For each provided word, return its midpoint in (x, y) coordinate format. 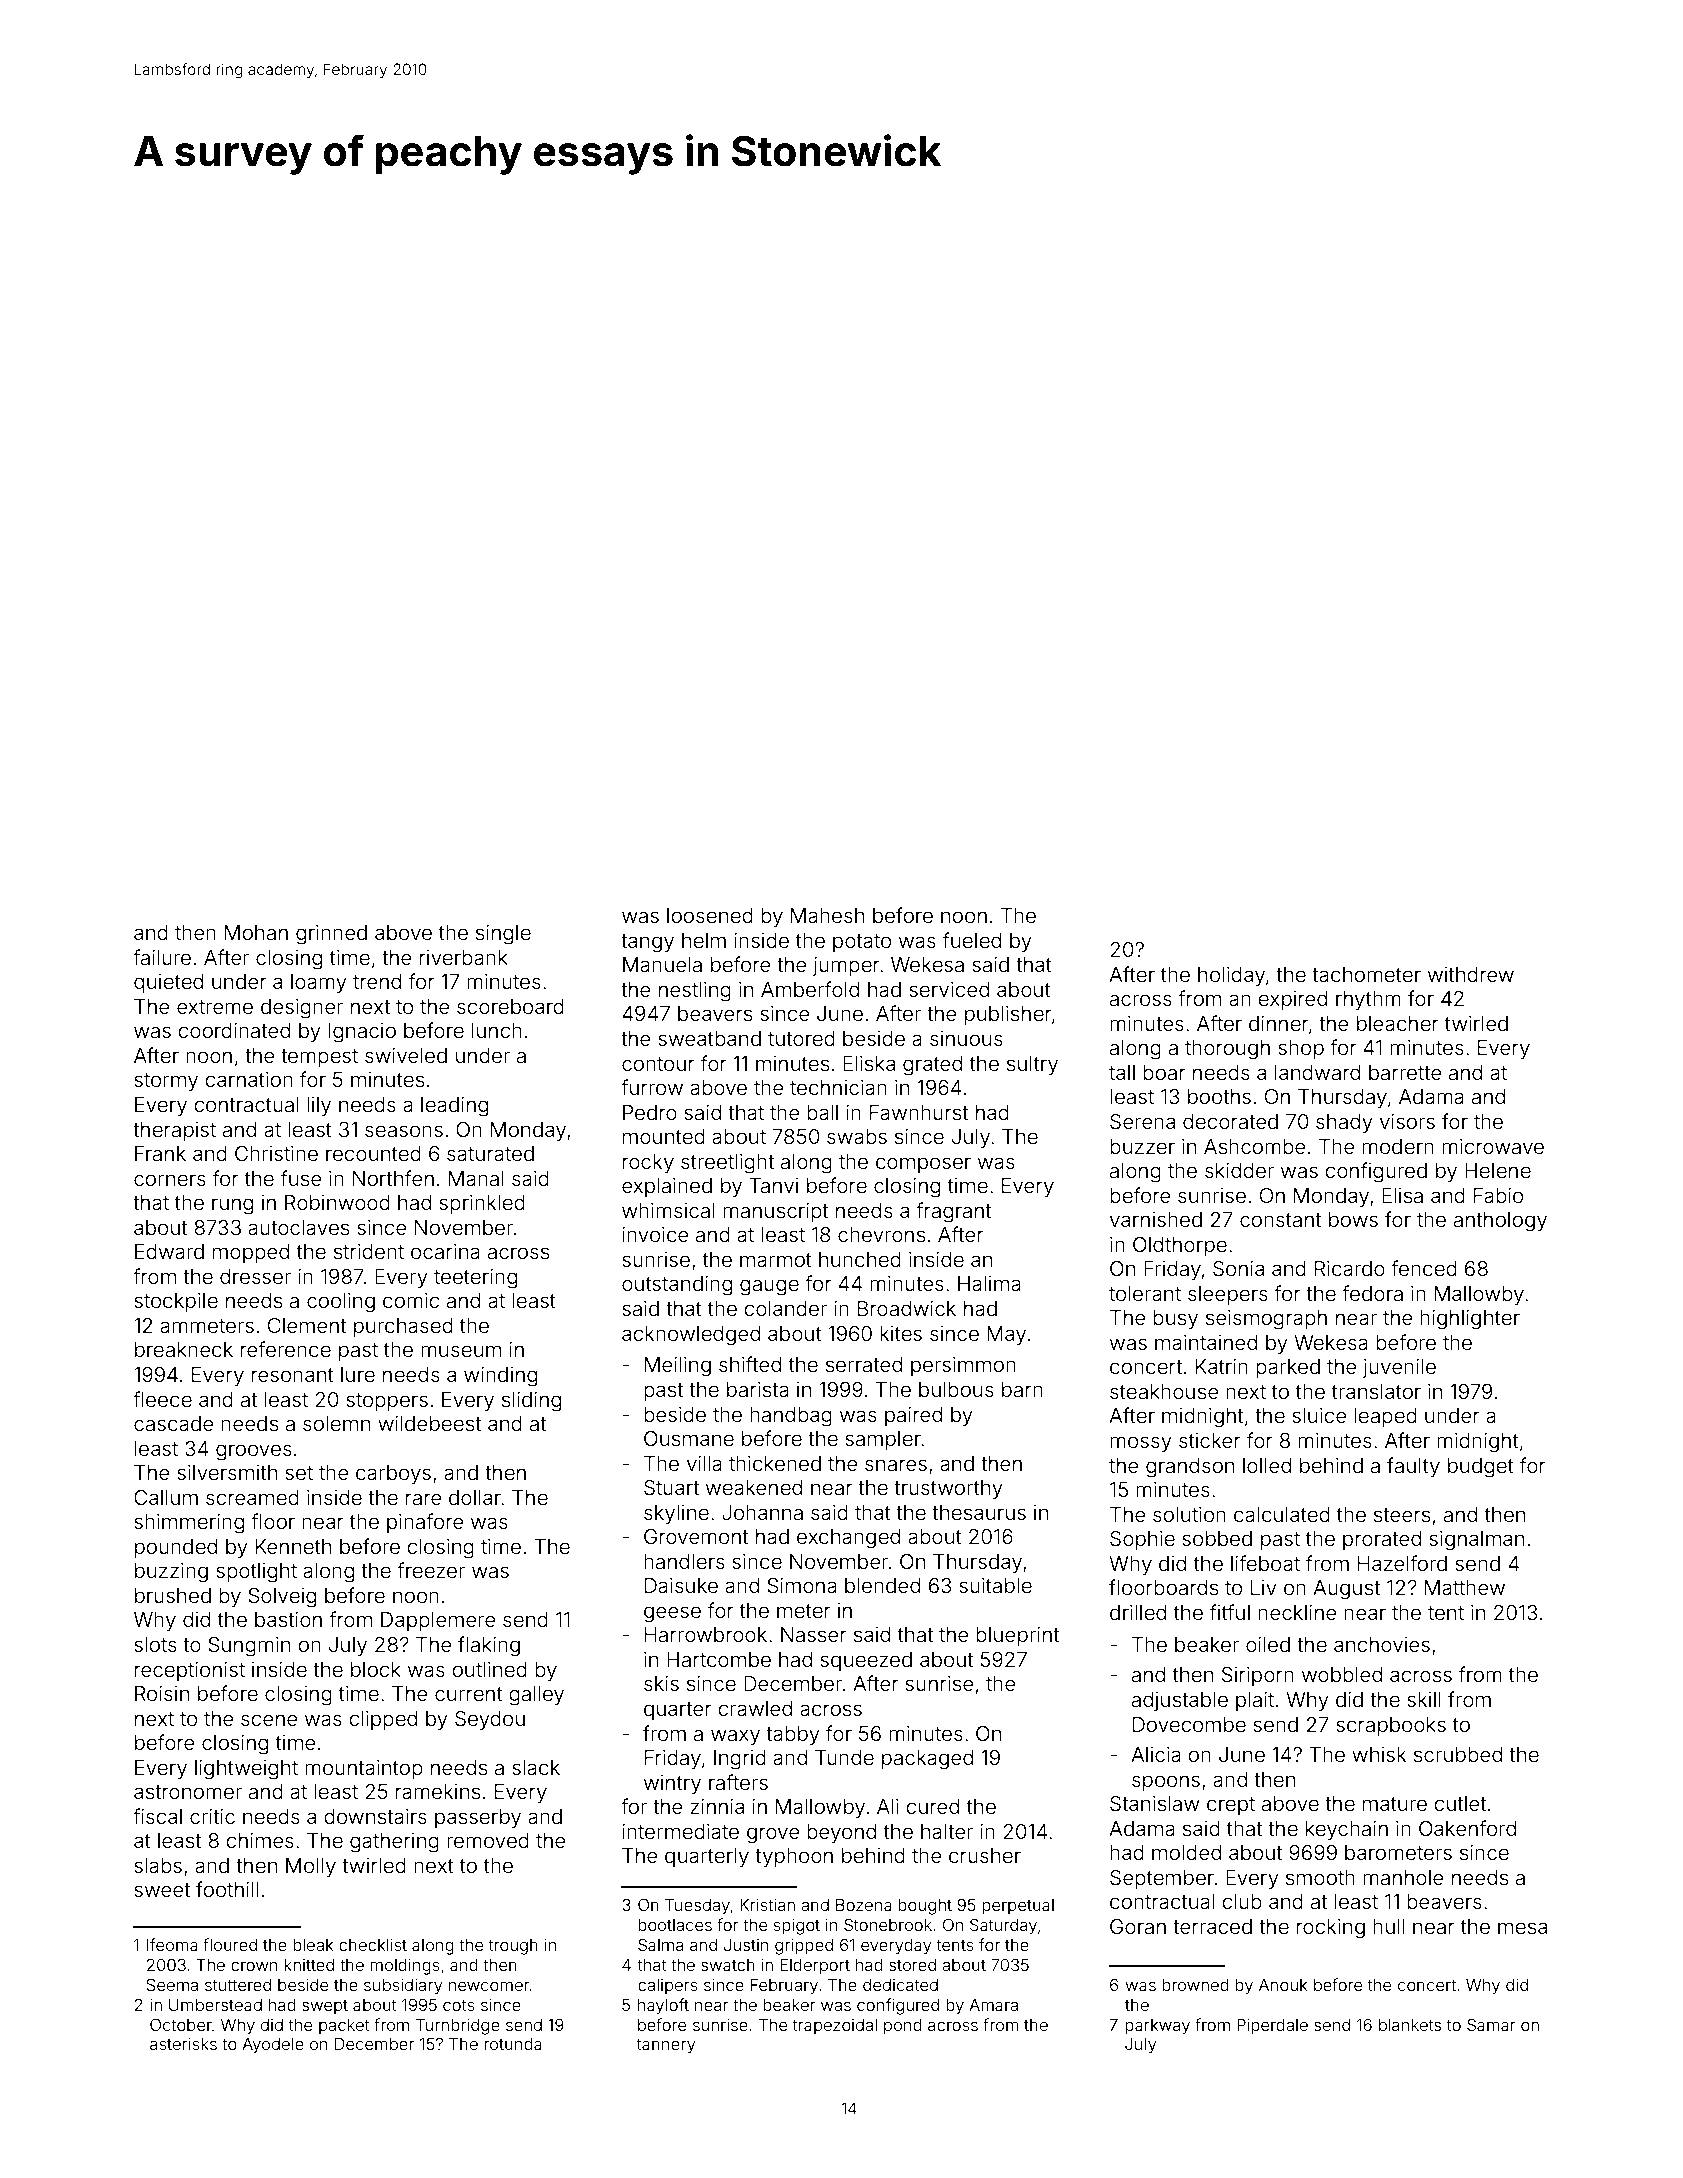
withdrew (1471, 974)
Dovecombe (1189, 1724)
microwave (1493, 1146)
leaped (1385, 1417)
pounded (176, 1548)
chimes (260, 1840)
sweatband (709, 1038)
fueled (972, 940)
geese (672, 1614)
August (1346, 1590)
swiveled (406, 1055)
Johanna (762, 1512)
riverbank (464, 957)
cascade (174, 1423)
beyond (841, 1834)
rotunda (513, 2044)
